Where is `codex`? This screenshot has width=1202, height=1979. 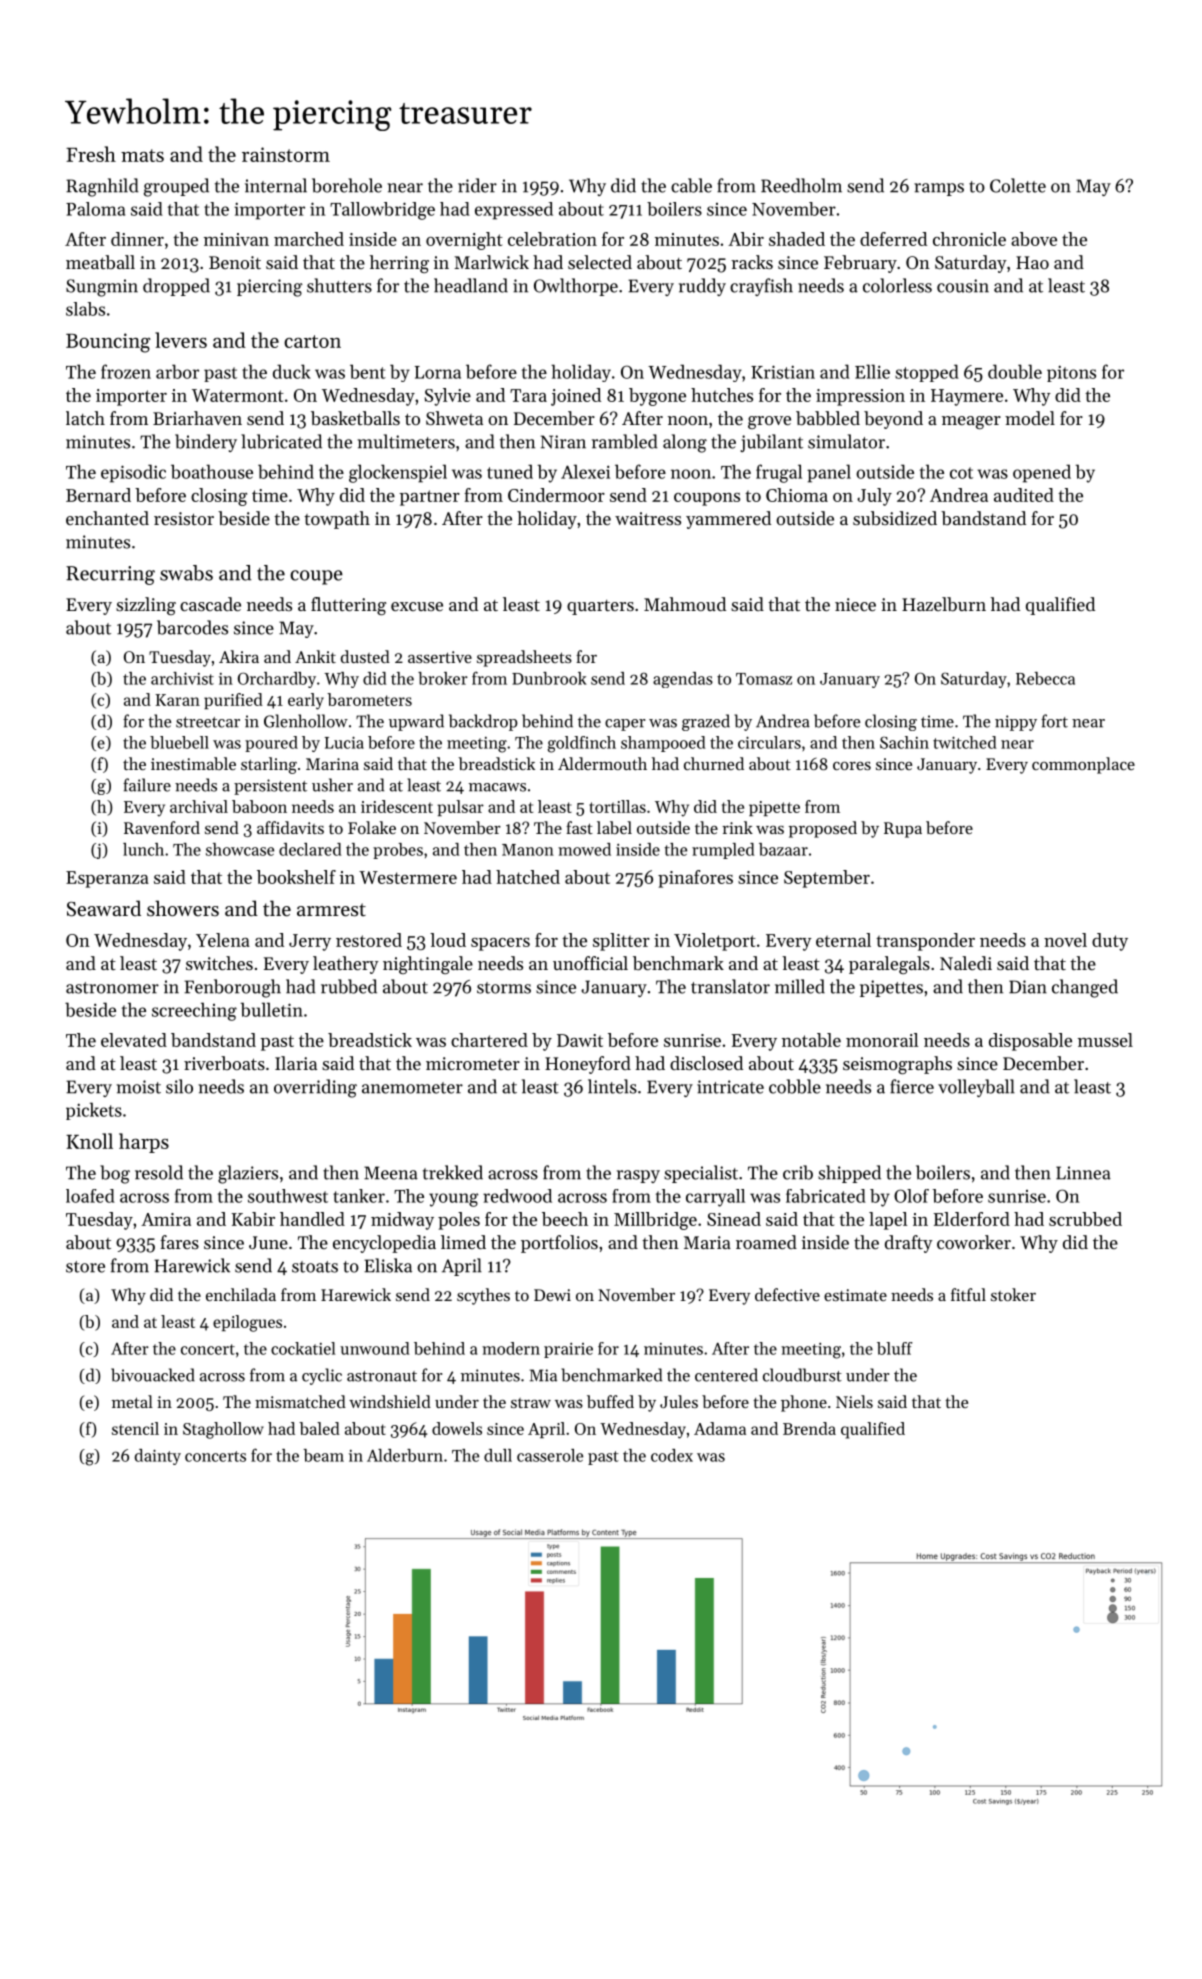
codex is located at coordinates (672, 1455).
